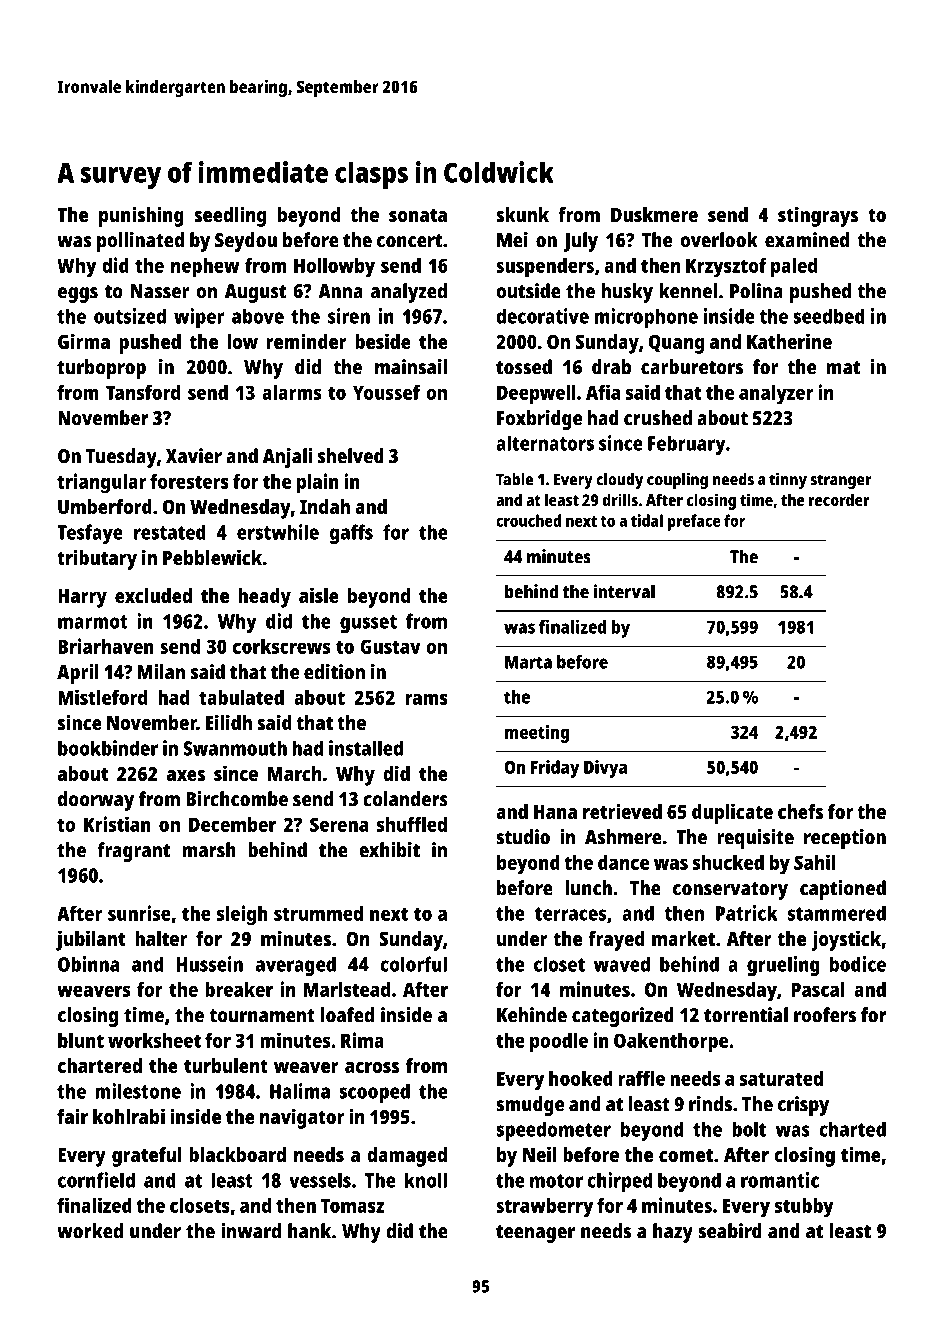 Image resolution: width=944 pixels, height=1340 pixels. What do you see at coordinates (624, 591) in the image?
I see `interval` at bounding box center [624, 591].
